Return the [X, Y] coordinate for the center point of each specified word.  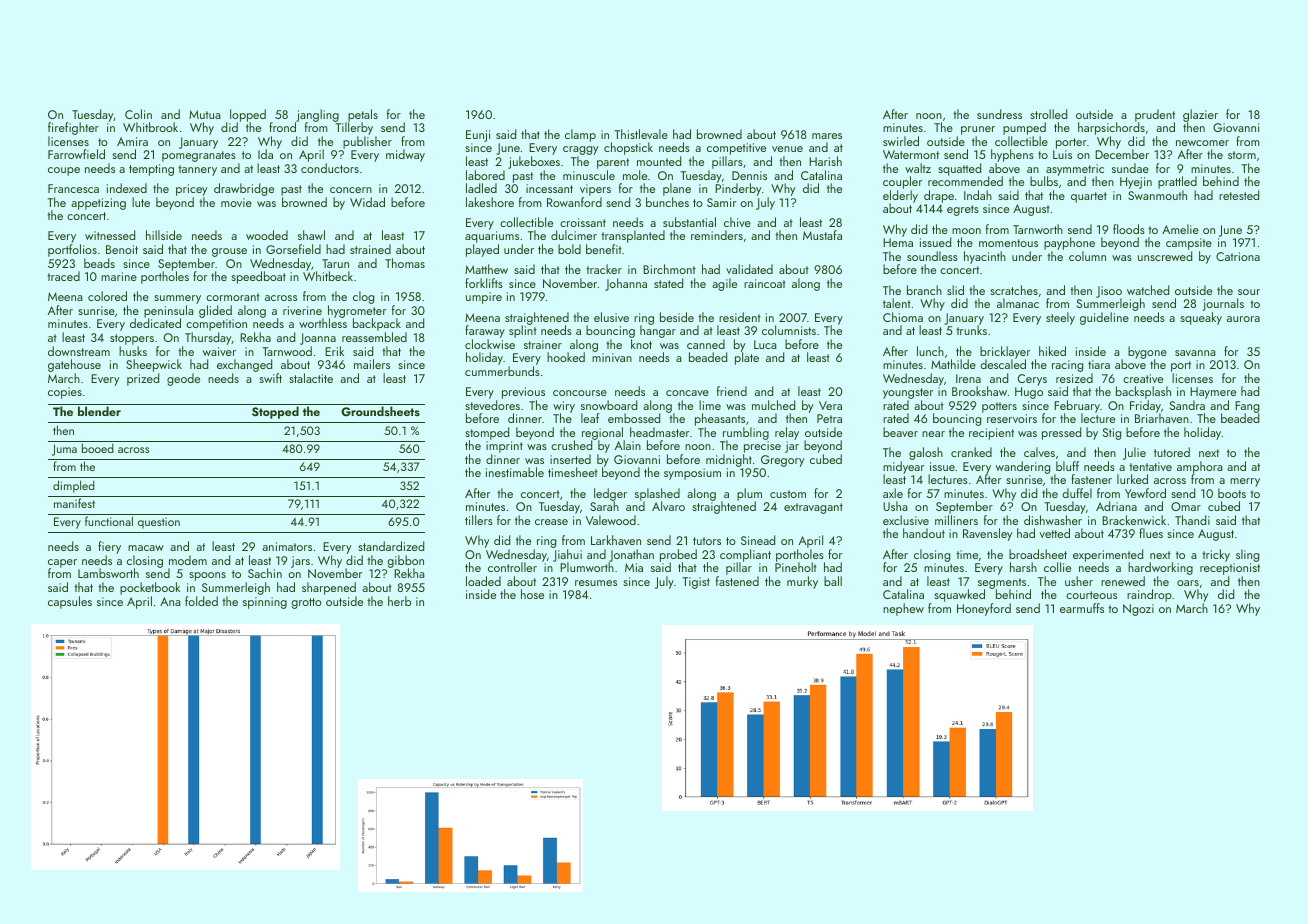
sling [1247, 555]
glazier [1200, 116]
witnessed [110, 235]
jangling [317, 115]
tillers [479, 520]
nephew [903, 609]
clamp [580, 135]
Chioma [903, 317]
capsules [70, 602]
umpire [484, 298]
